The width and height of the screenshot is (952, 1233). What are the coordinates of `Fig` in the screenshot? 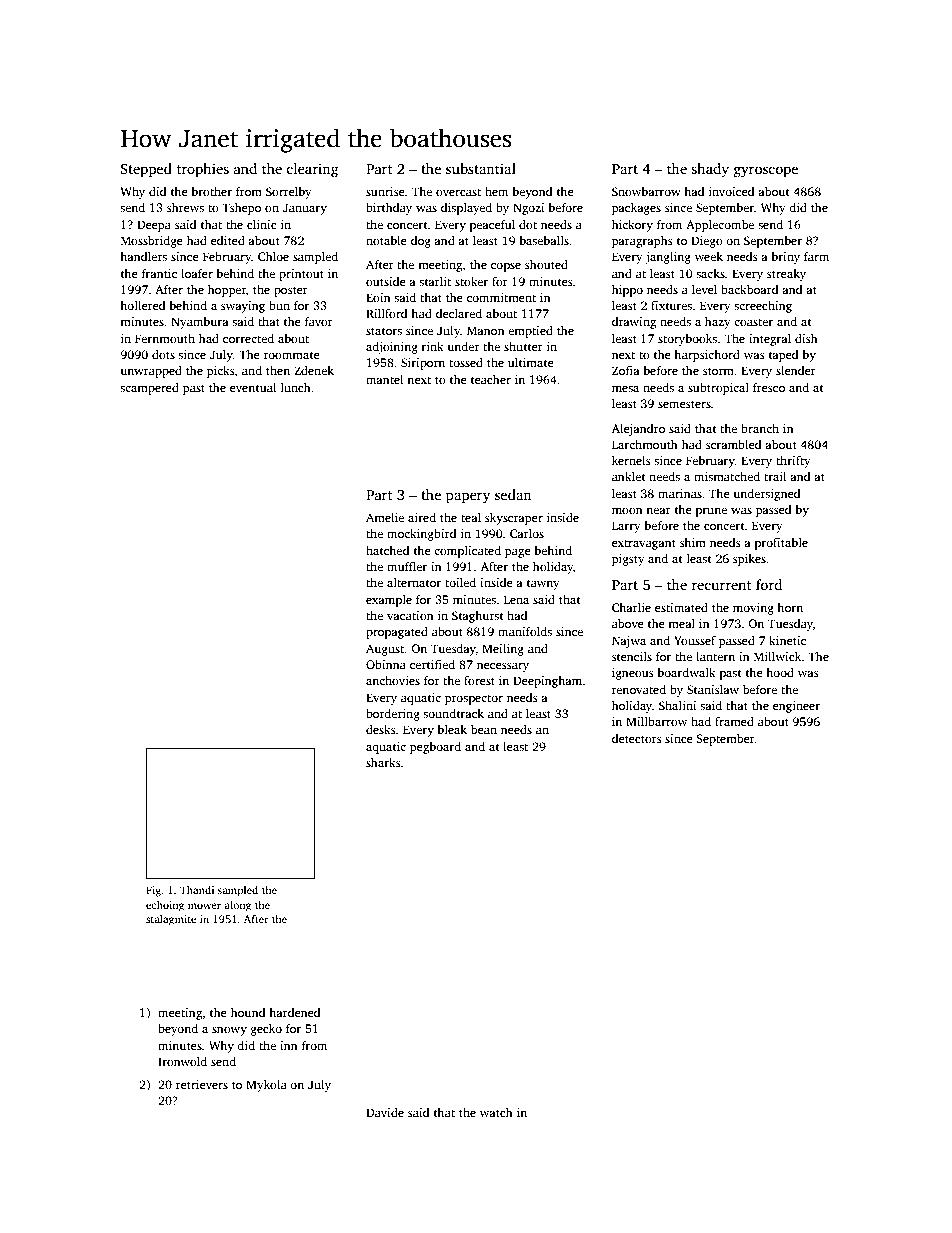 It's located at (153, 891).
